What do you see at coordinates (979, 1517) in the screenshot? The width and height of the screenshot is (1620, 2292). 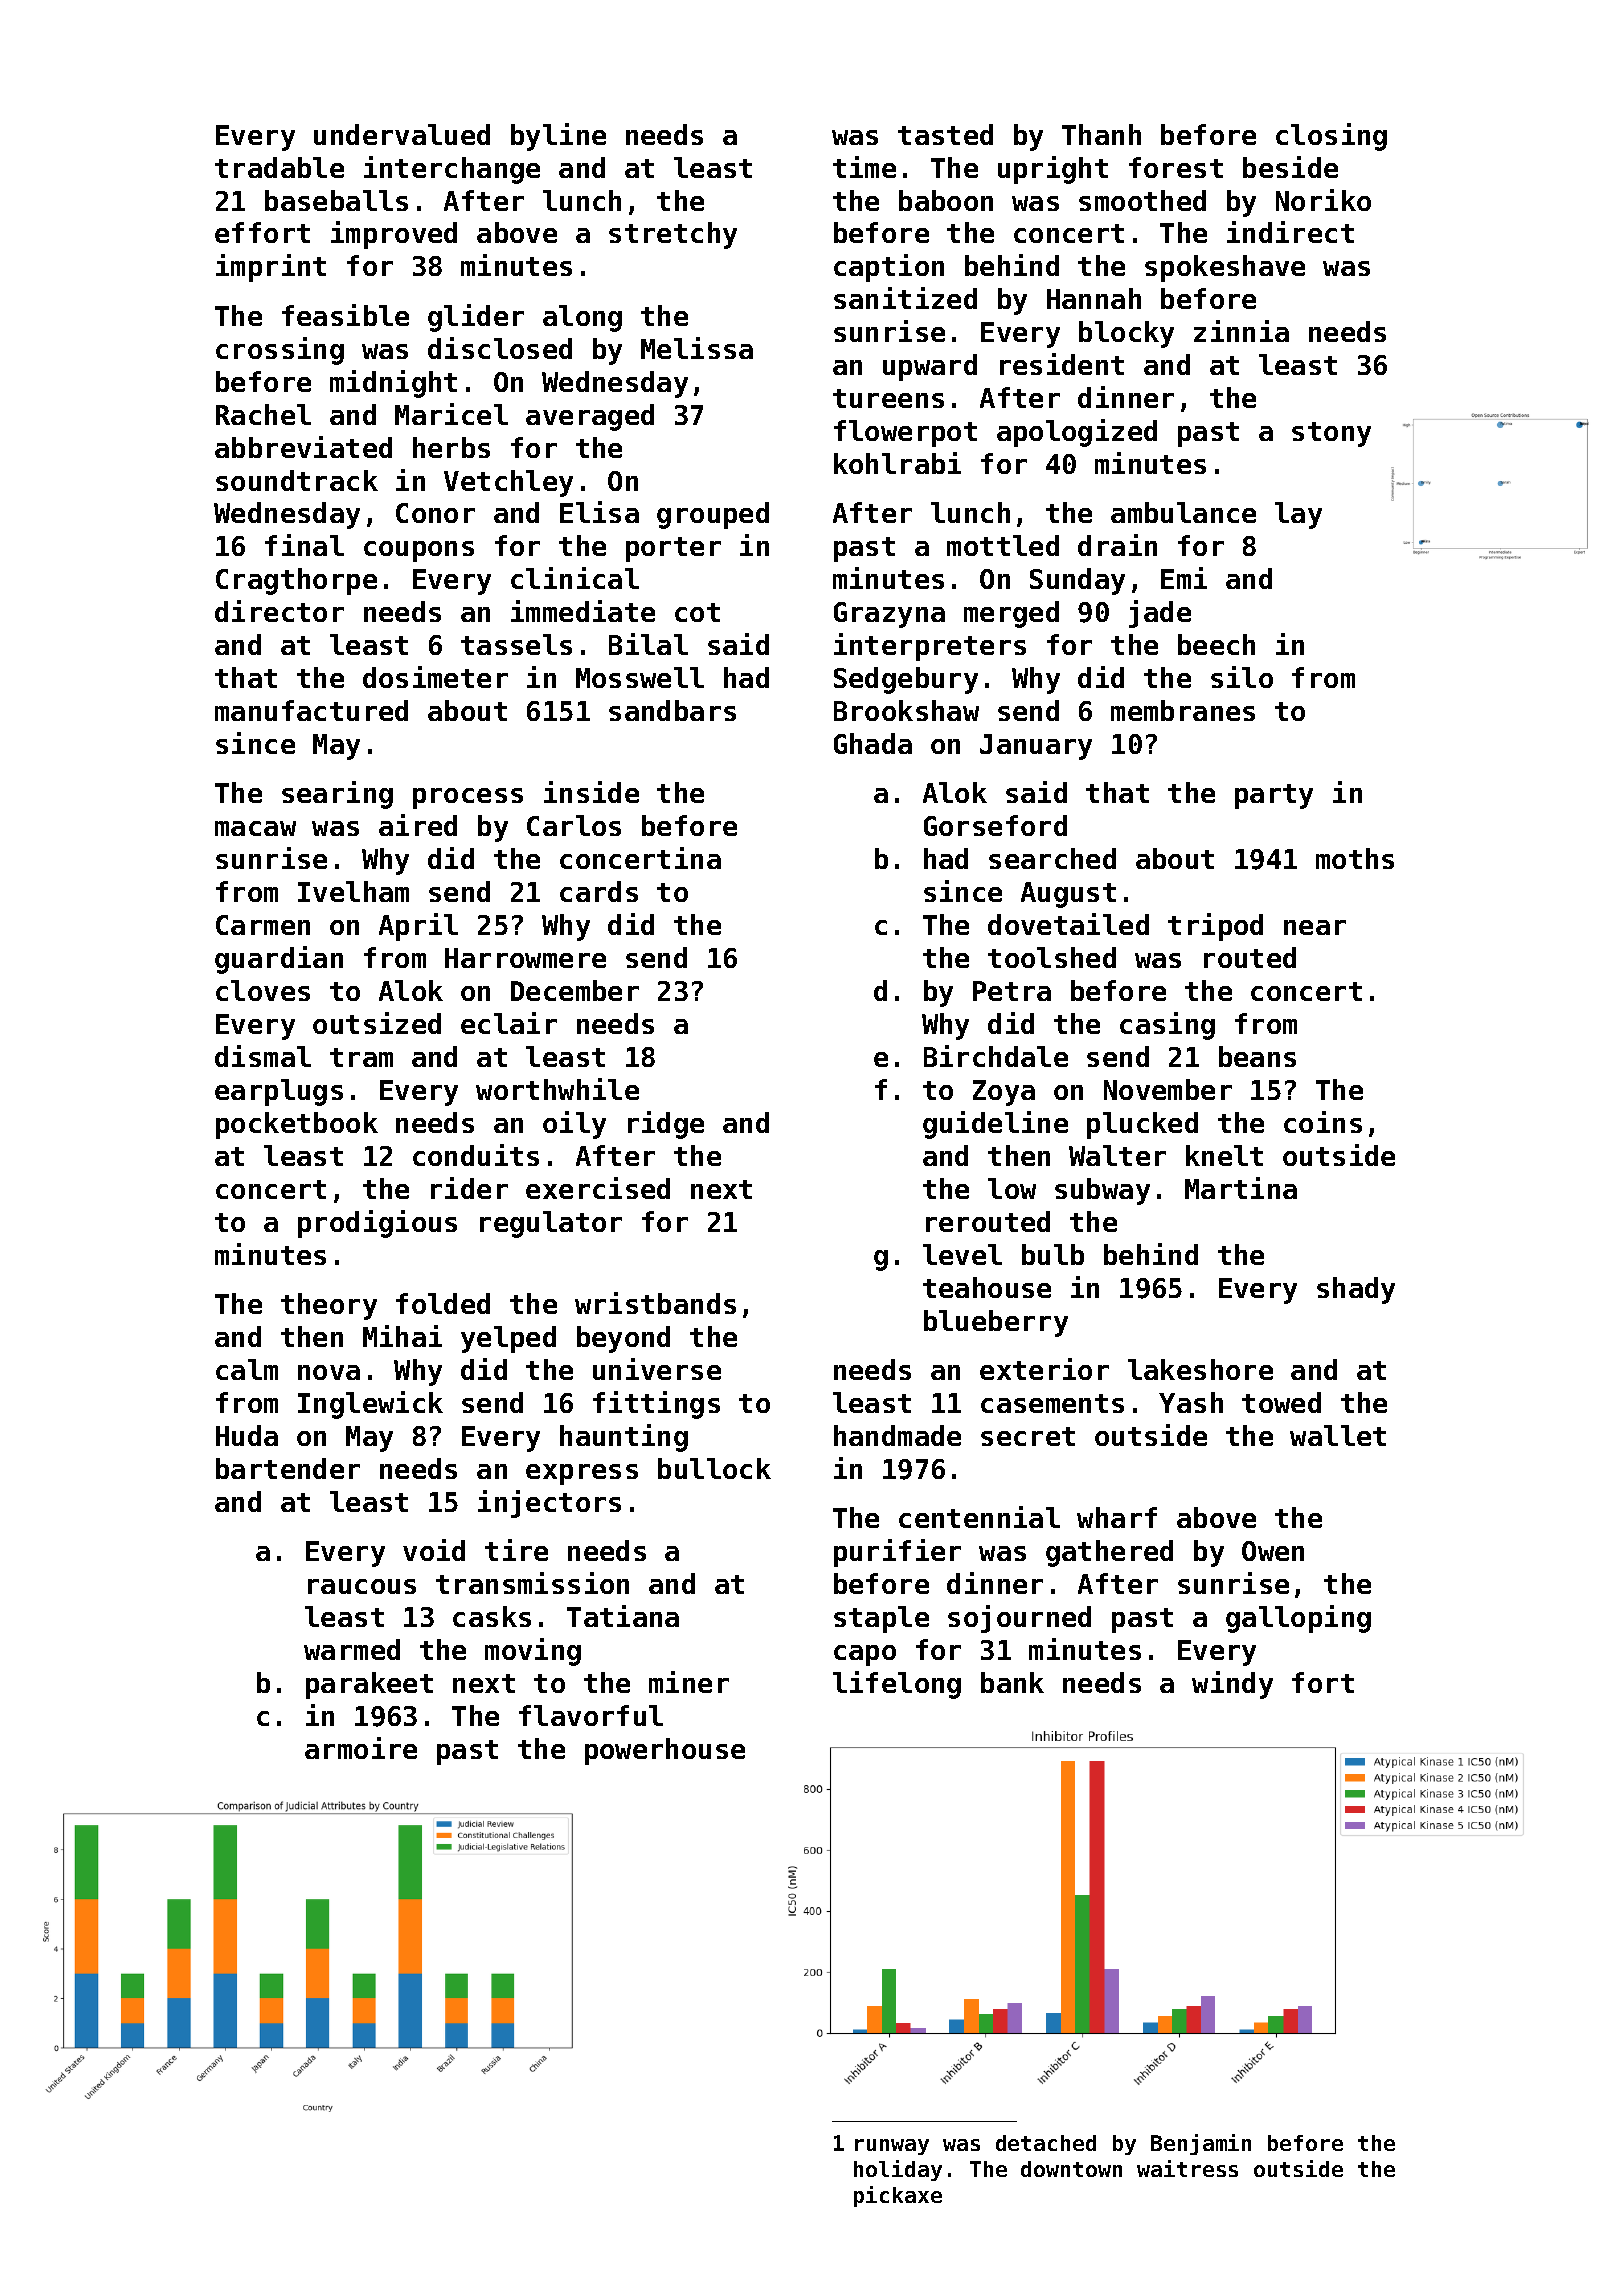 I see `centennial` at bounding box center [979, 1517].
